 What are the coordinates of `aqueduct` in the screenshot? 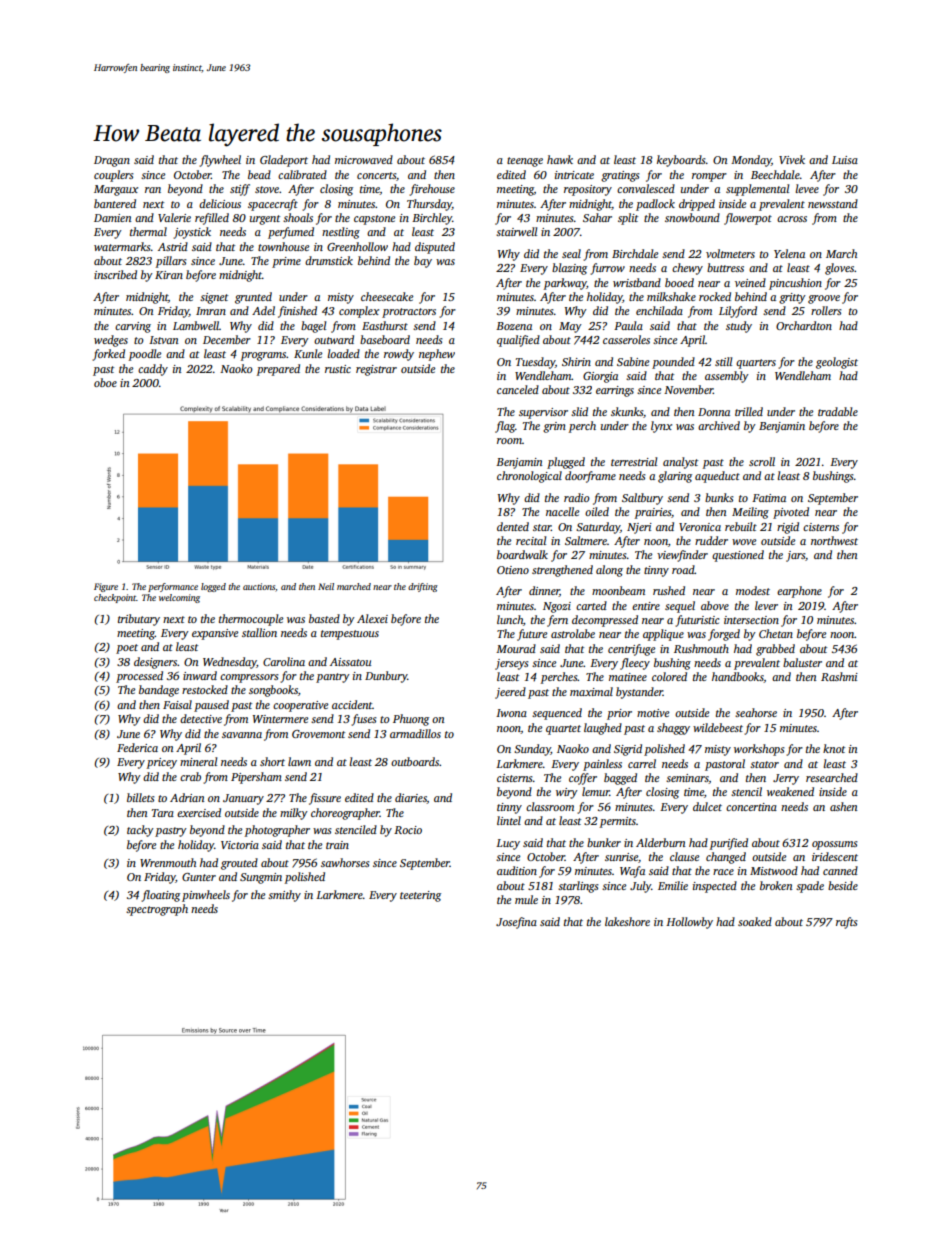 It's located at (717, 477).
